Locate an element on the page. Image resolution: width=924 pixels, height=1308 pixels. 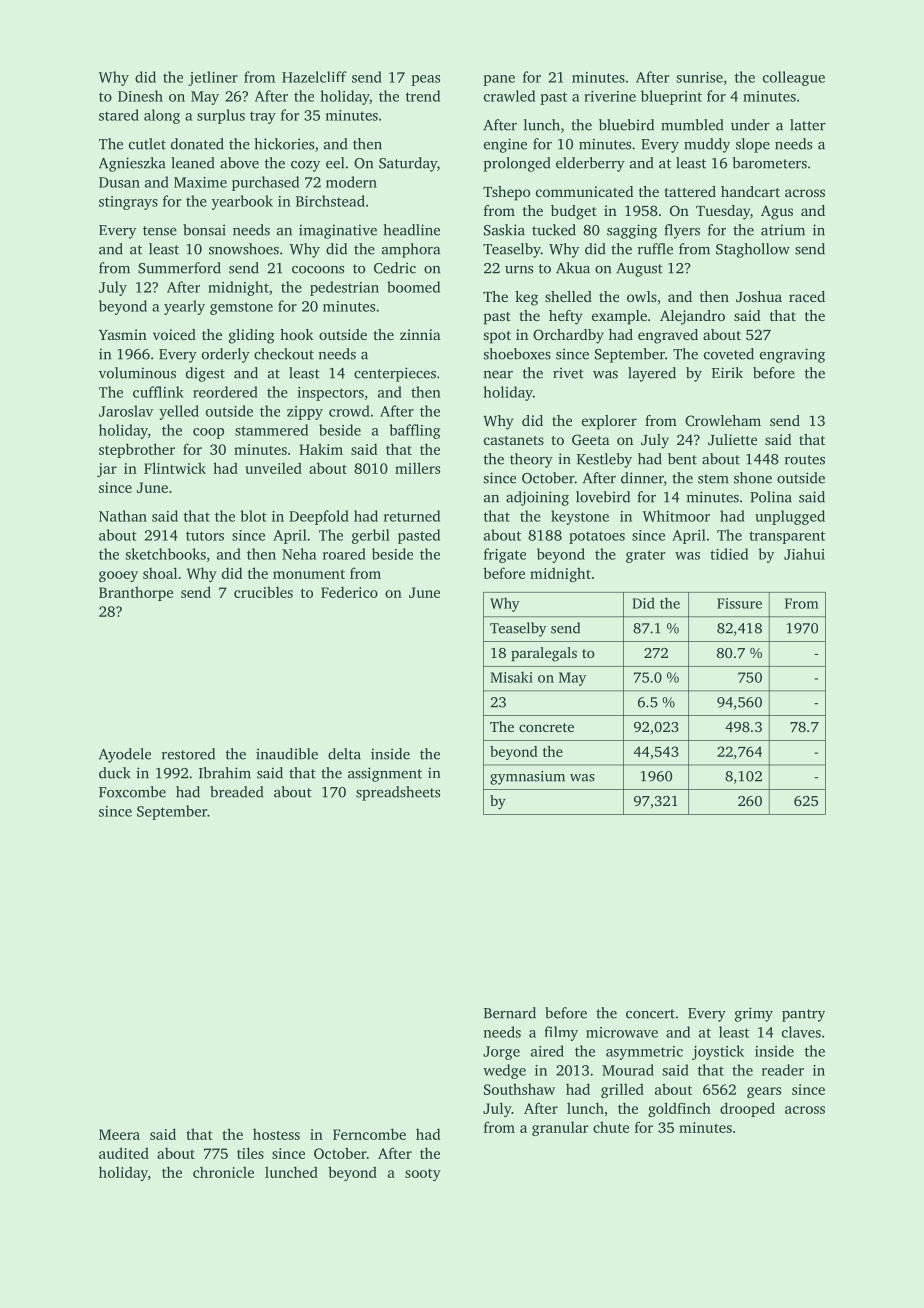
jetliner is located at coordinates (213, 78).
